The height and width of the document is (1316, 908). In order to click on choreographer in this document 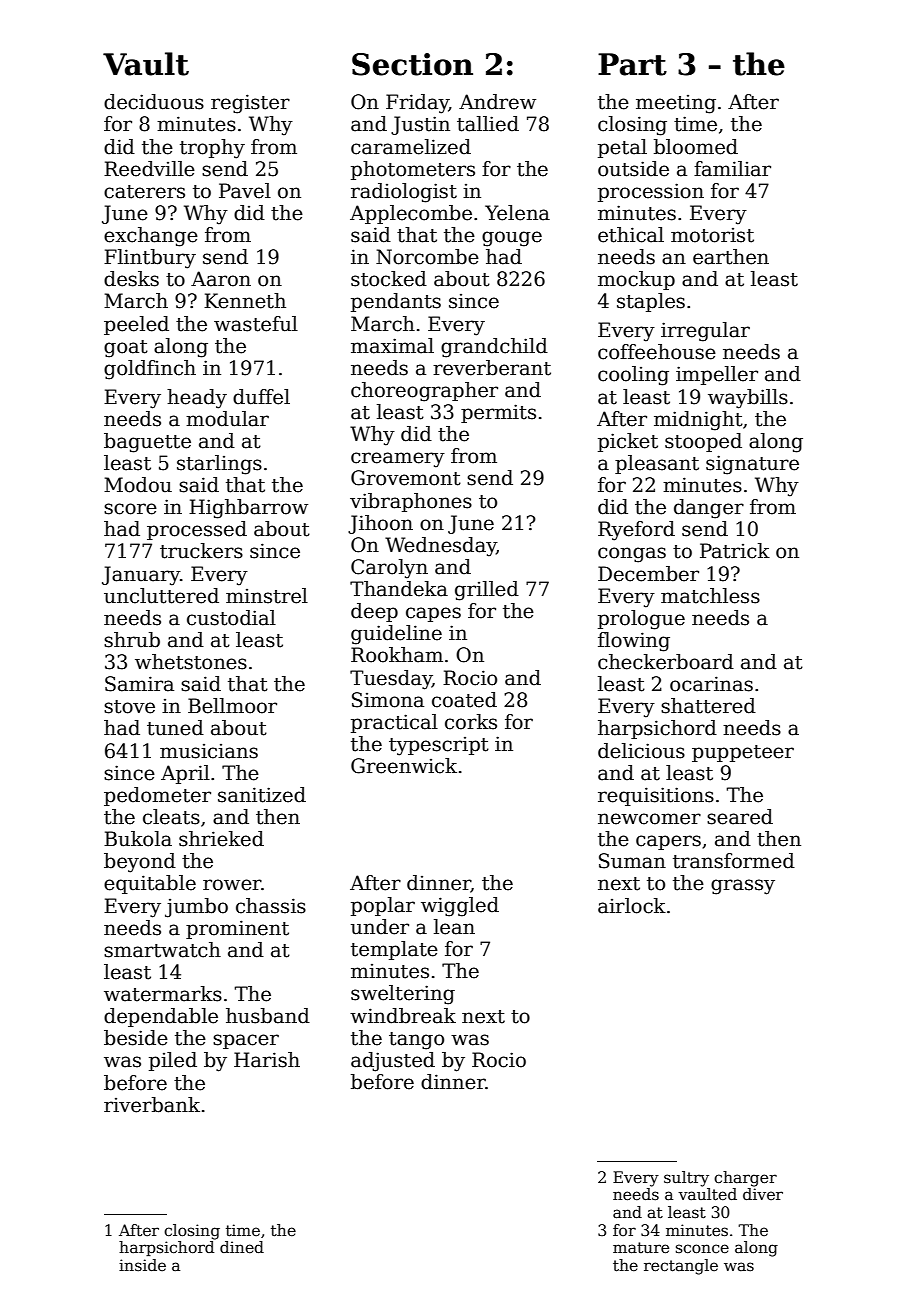, I will do `click(424, 392)`.
